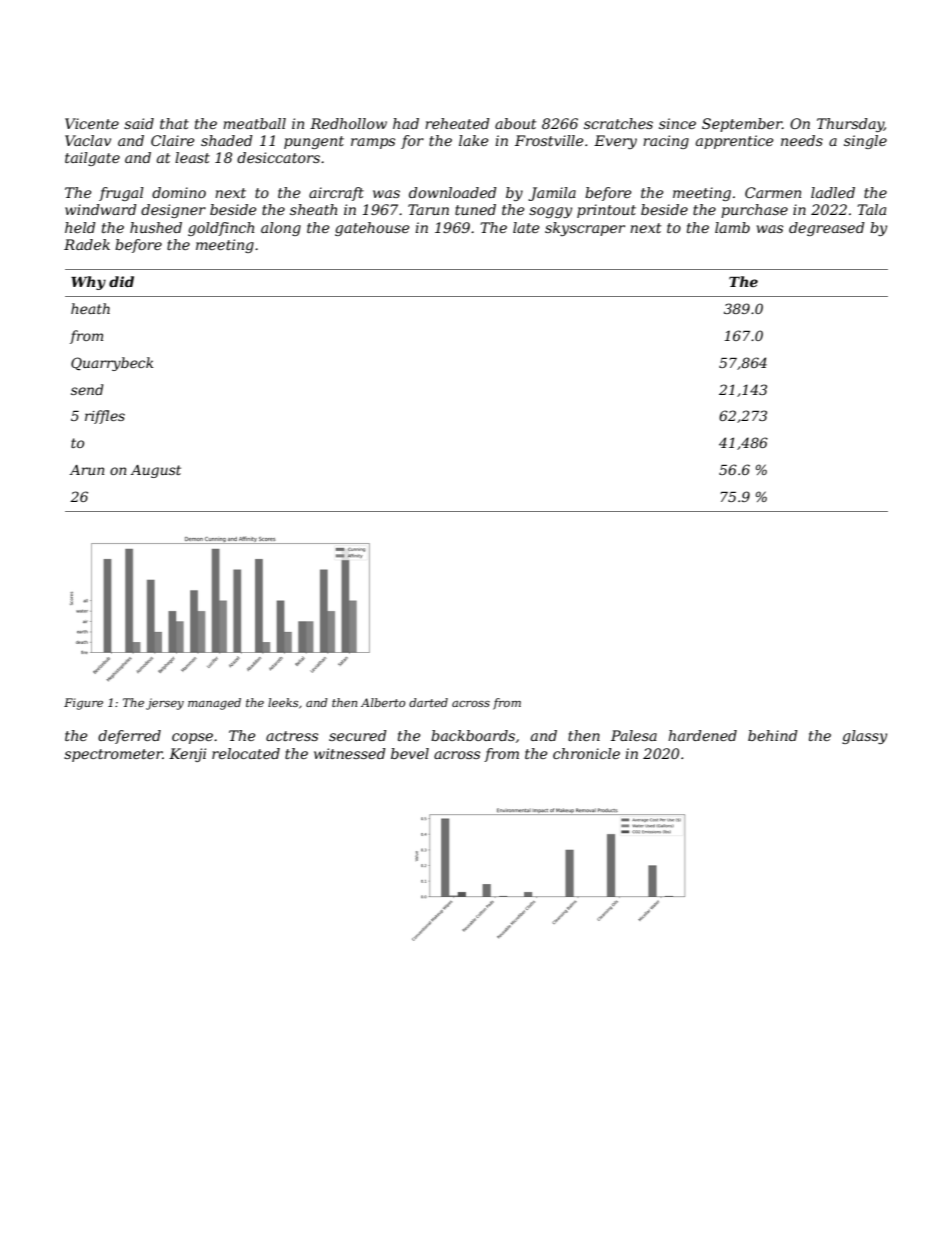 Image resolution: width=952 pixels, height=1233 pixels. Describe the element at coordinates (732, 227) in the document. I see `lamb` at that location.
